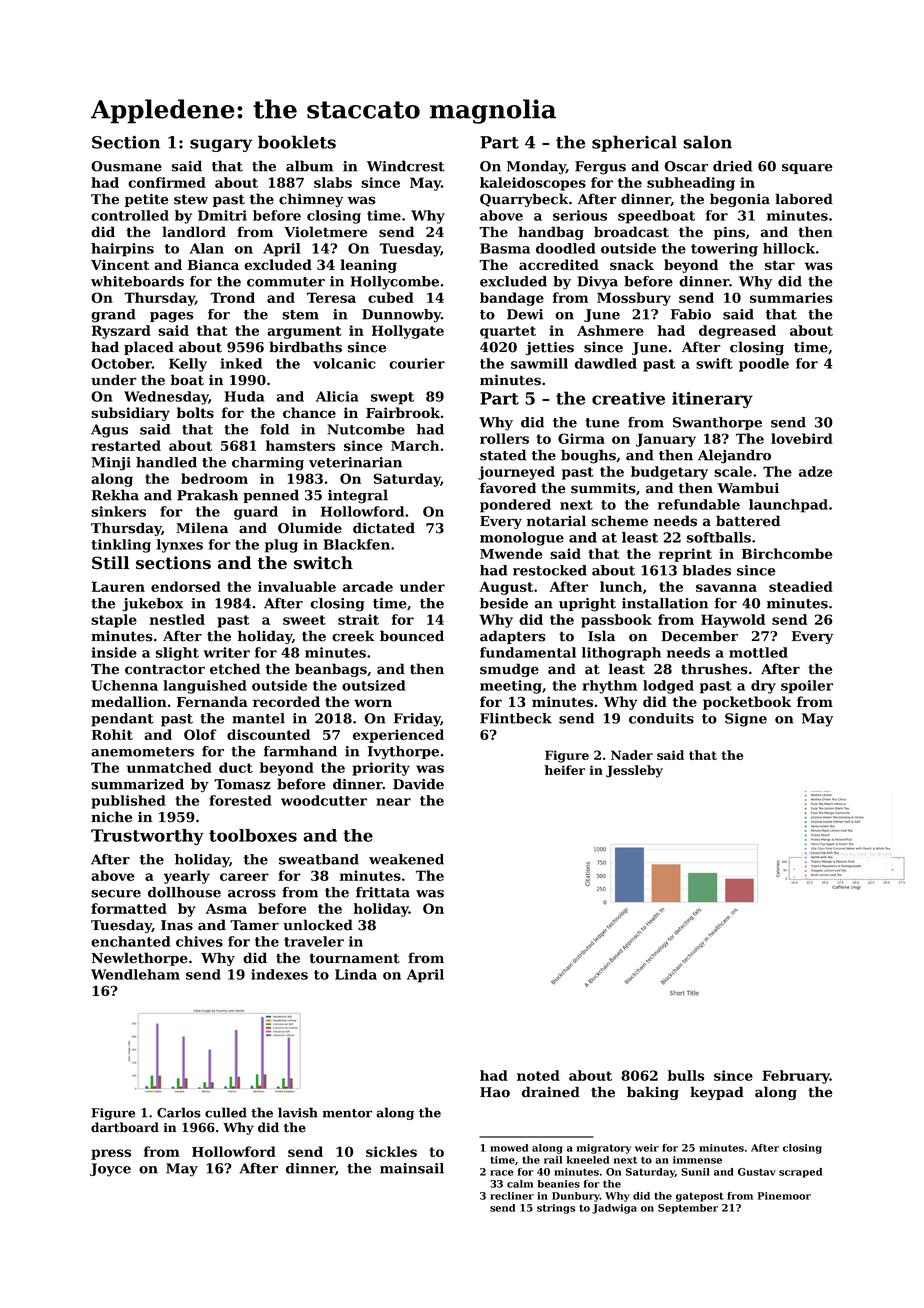 The width and height of the page is (924, 1308). What do you see at coordinates (686, 1075) in the page?
I see `bulls` at bounding box center [686, 1075].
